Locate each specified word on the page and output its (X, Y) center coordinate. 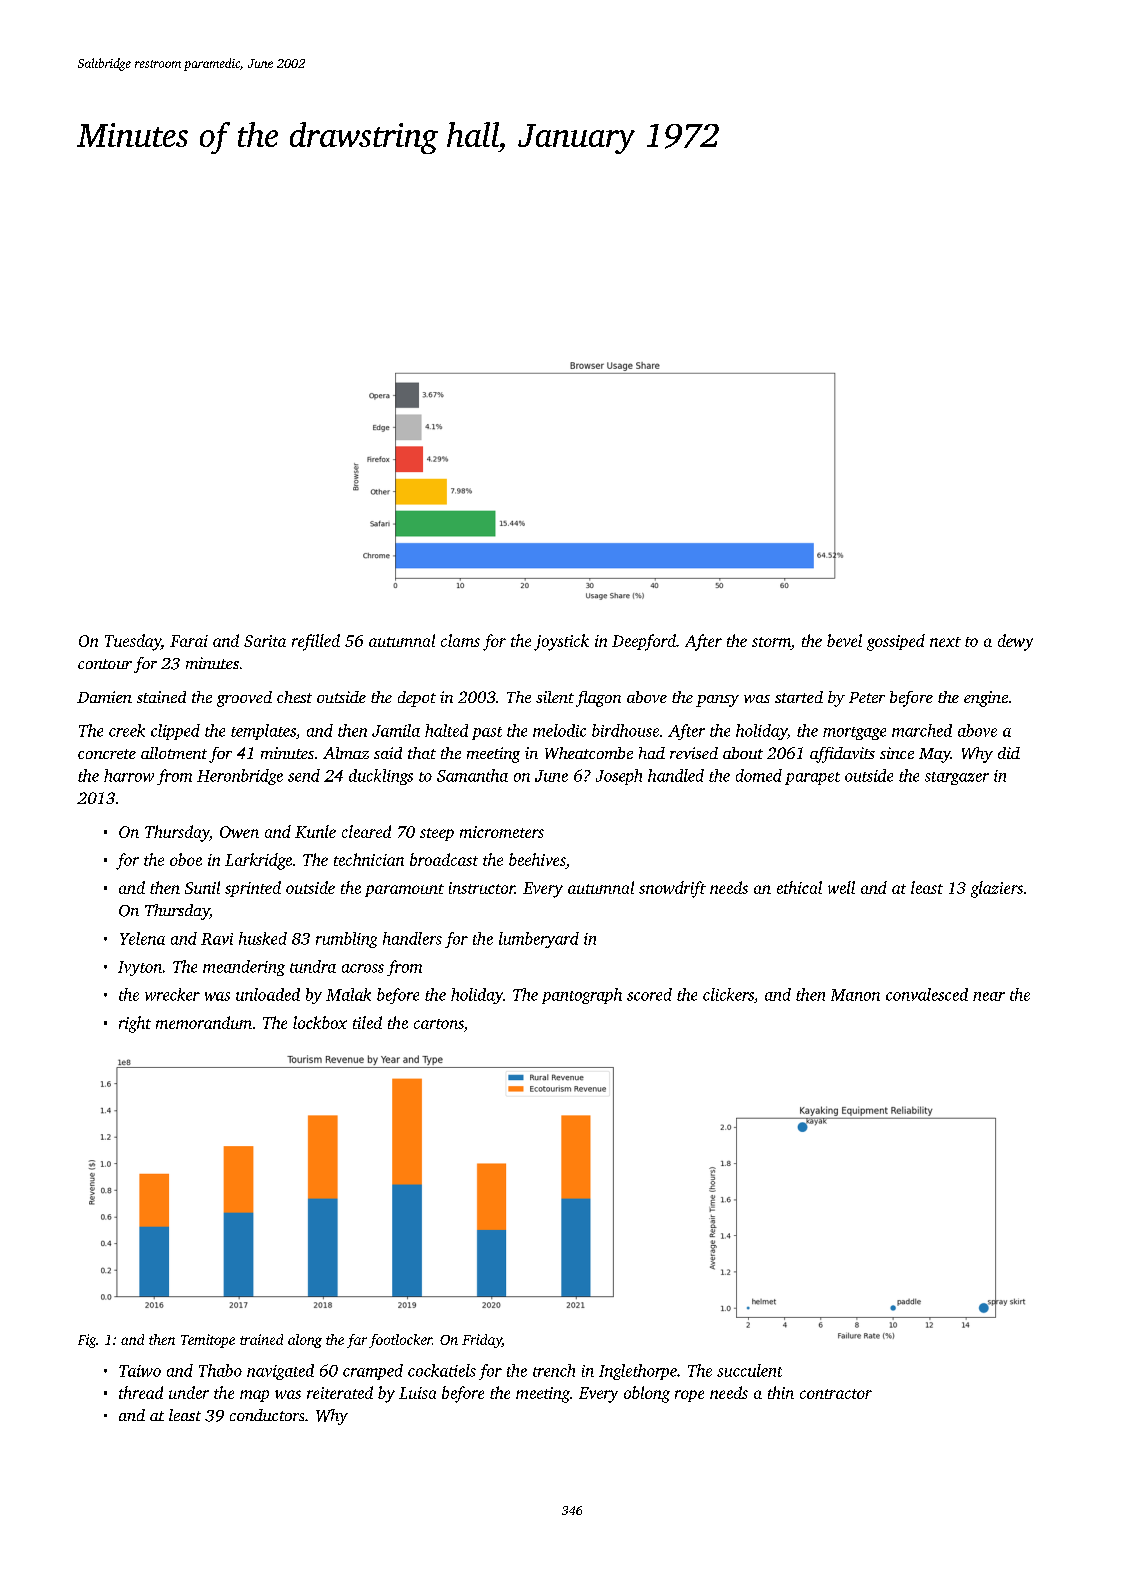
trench (554, 1370)
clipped (175, 732)
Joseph (619, 777)
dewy (1015, 642)
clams (460, 640)
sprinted (253, 889)
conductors (267, 1415)
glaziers (997, 889)
